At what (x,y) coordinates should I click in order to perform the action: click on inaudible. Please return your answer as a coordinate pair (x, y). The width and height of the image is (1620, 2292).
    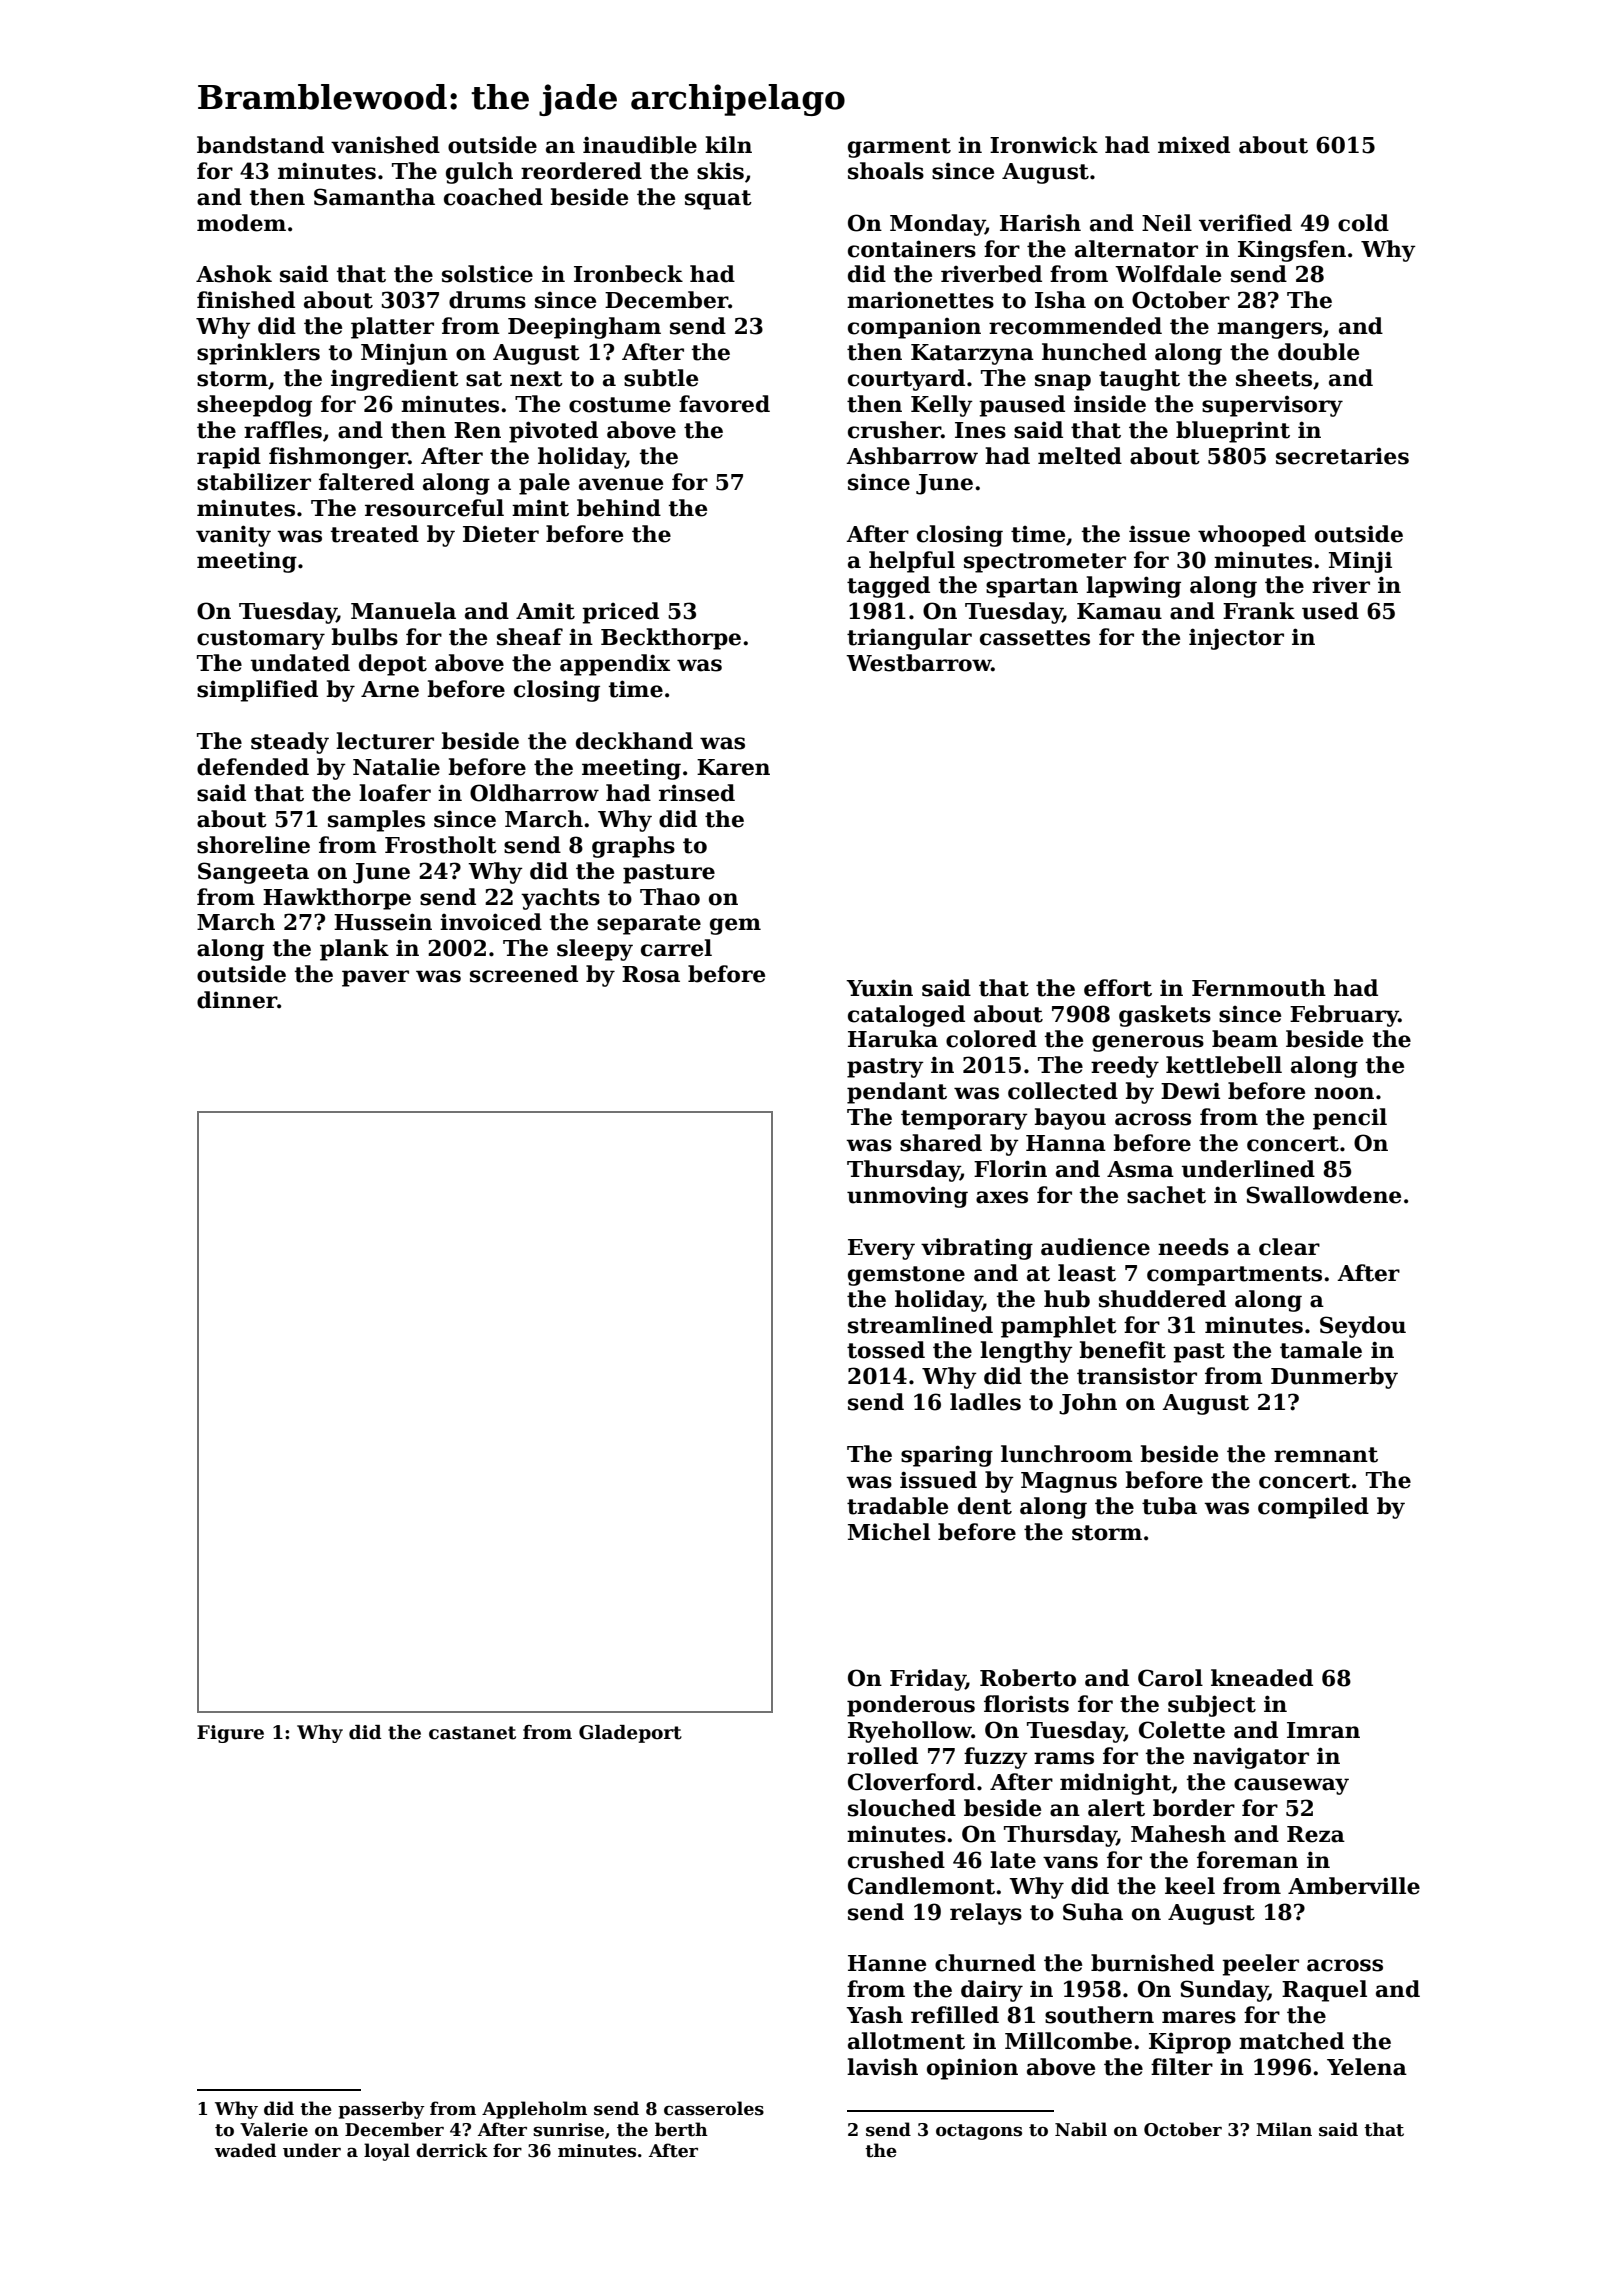
    Looking at the image, I should click on (640, 145).
